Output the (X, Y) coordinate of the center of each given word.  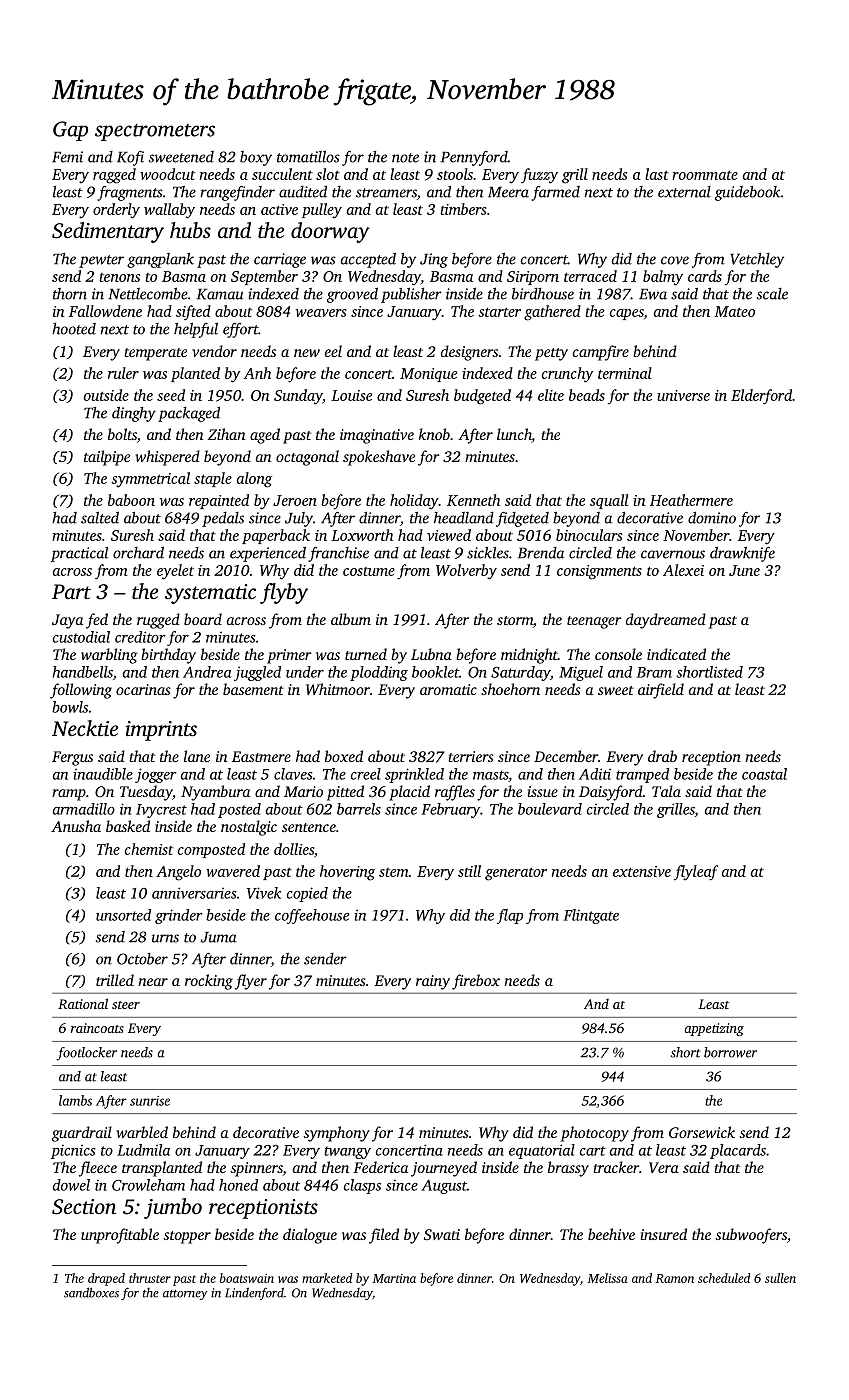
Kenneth (473, 500)
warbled (142, 1132)
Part (71, 591)
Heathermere (691, 500)
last (657, 174)
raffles (455, 793)
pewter (101, 261)
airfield (661, 691)
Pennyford (474, 158)
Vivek (264, 893)
